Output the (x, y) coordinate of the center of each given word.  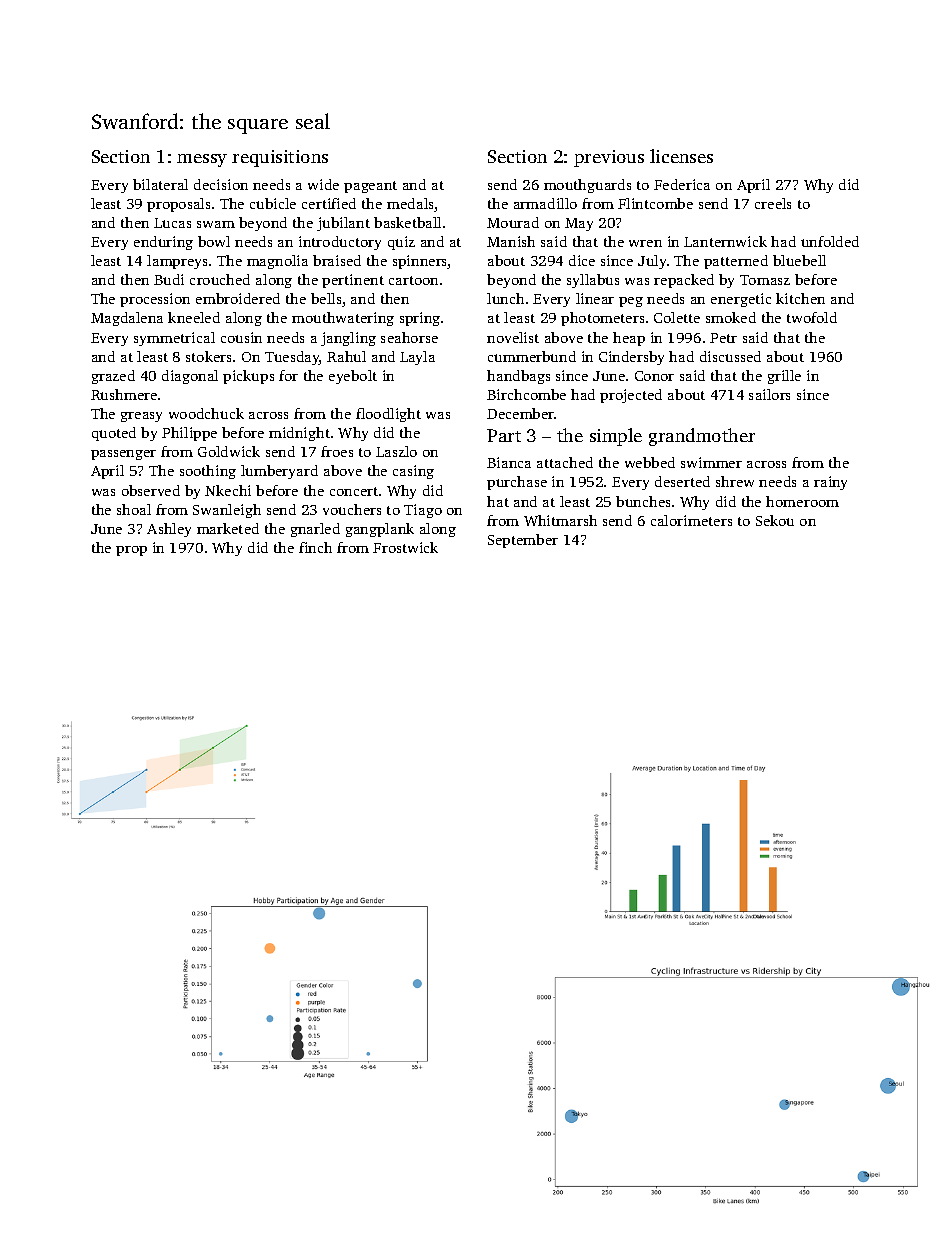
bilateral (160, 184)
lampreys (177, 262)
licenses (681, 156)
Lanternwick (725, 241)
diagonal (190, 377)
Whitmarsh (560, 520)
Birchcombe (526, 394)
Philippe (189, 434)
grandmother (702, 437)
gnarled (315, 530)
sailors (769, 394)
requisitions (280, 158)
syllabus (593, 281)
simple (616, 437)
